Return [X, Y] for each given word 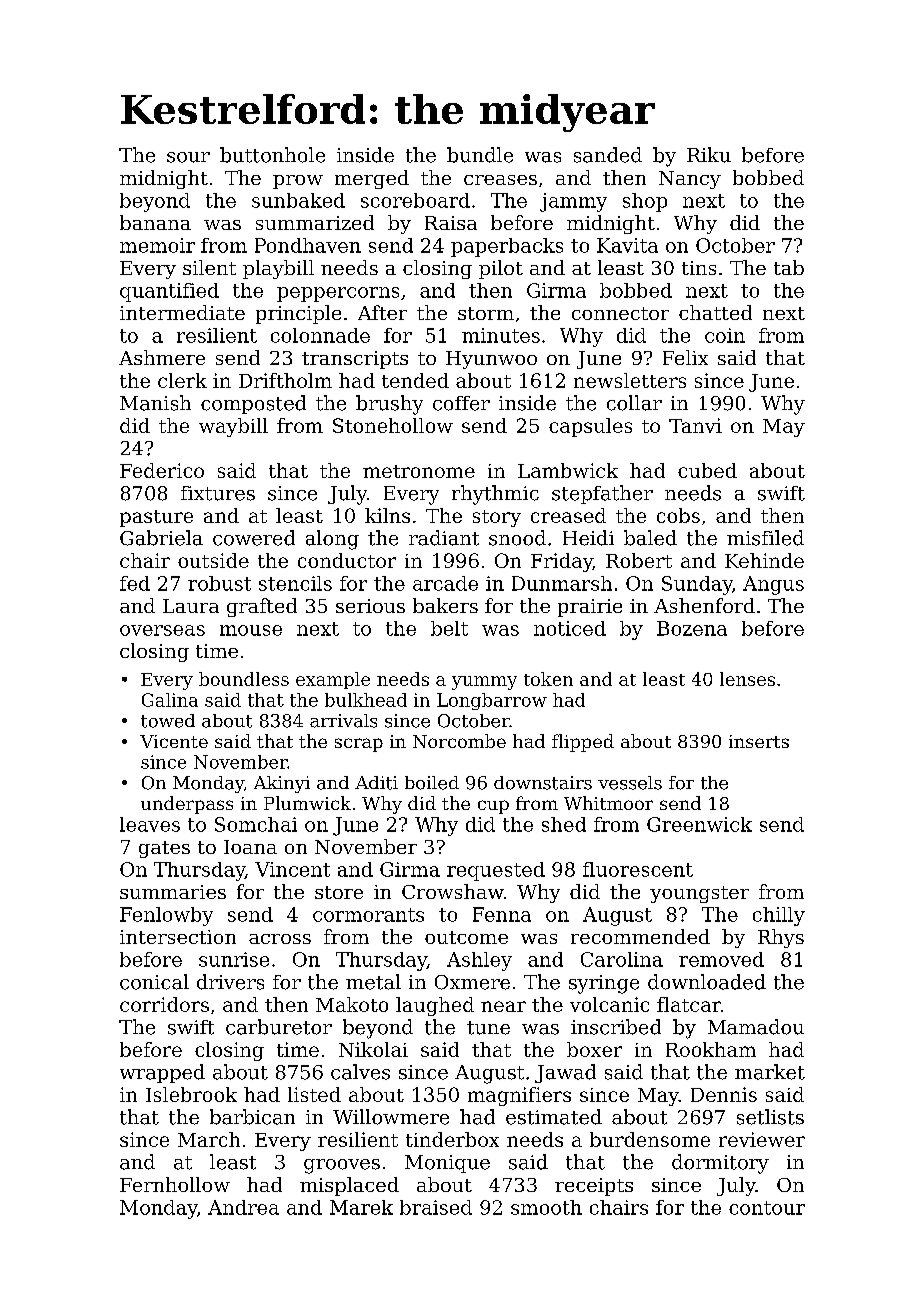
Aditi [376, 783]
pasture [156, 518]
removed [721, 959]
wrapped [162, 1073]
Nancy [690, 180]
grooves [342, 1166]
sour [188, 157]
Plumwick [307, 803]
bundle [480, 155]
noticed [570, 628]
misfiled [765, 538]
